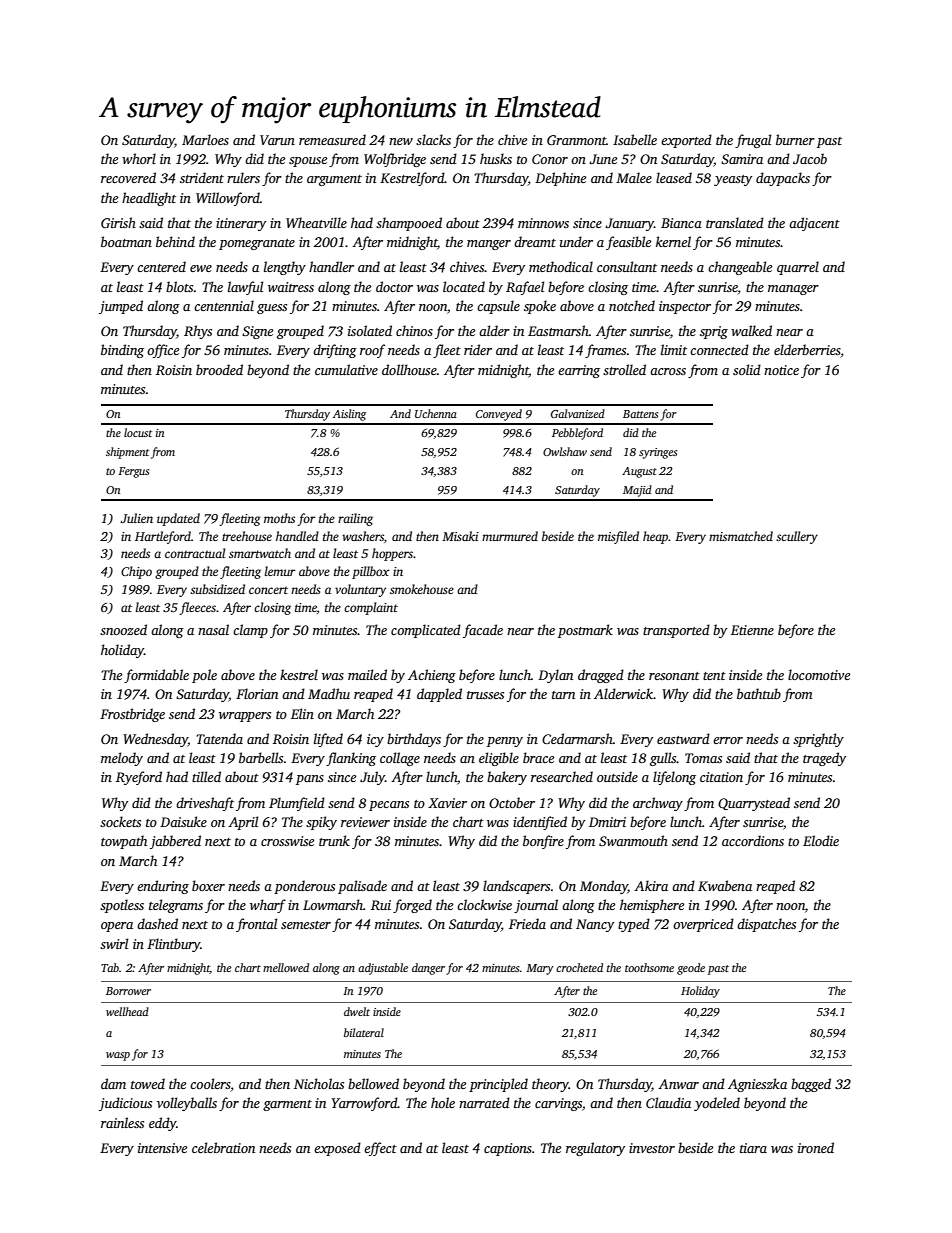 Image resolution: width=952 pixels, height=1233 pixels. What do you see at coordinates (538, 757) in the image?
I see `brace` at bounding box center [538, 757].
